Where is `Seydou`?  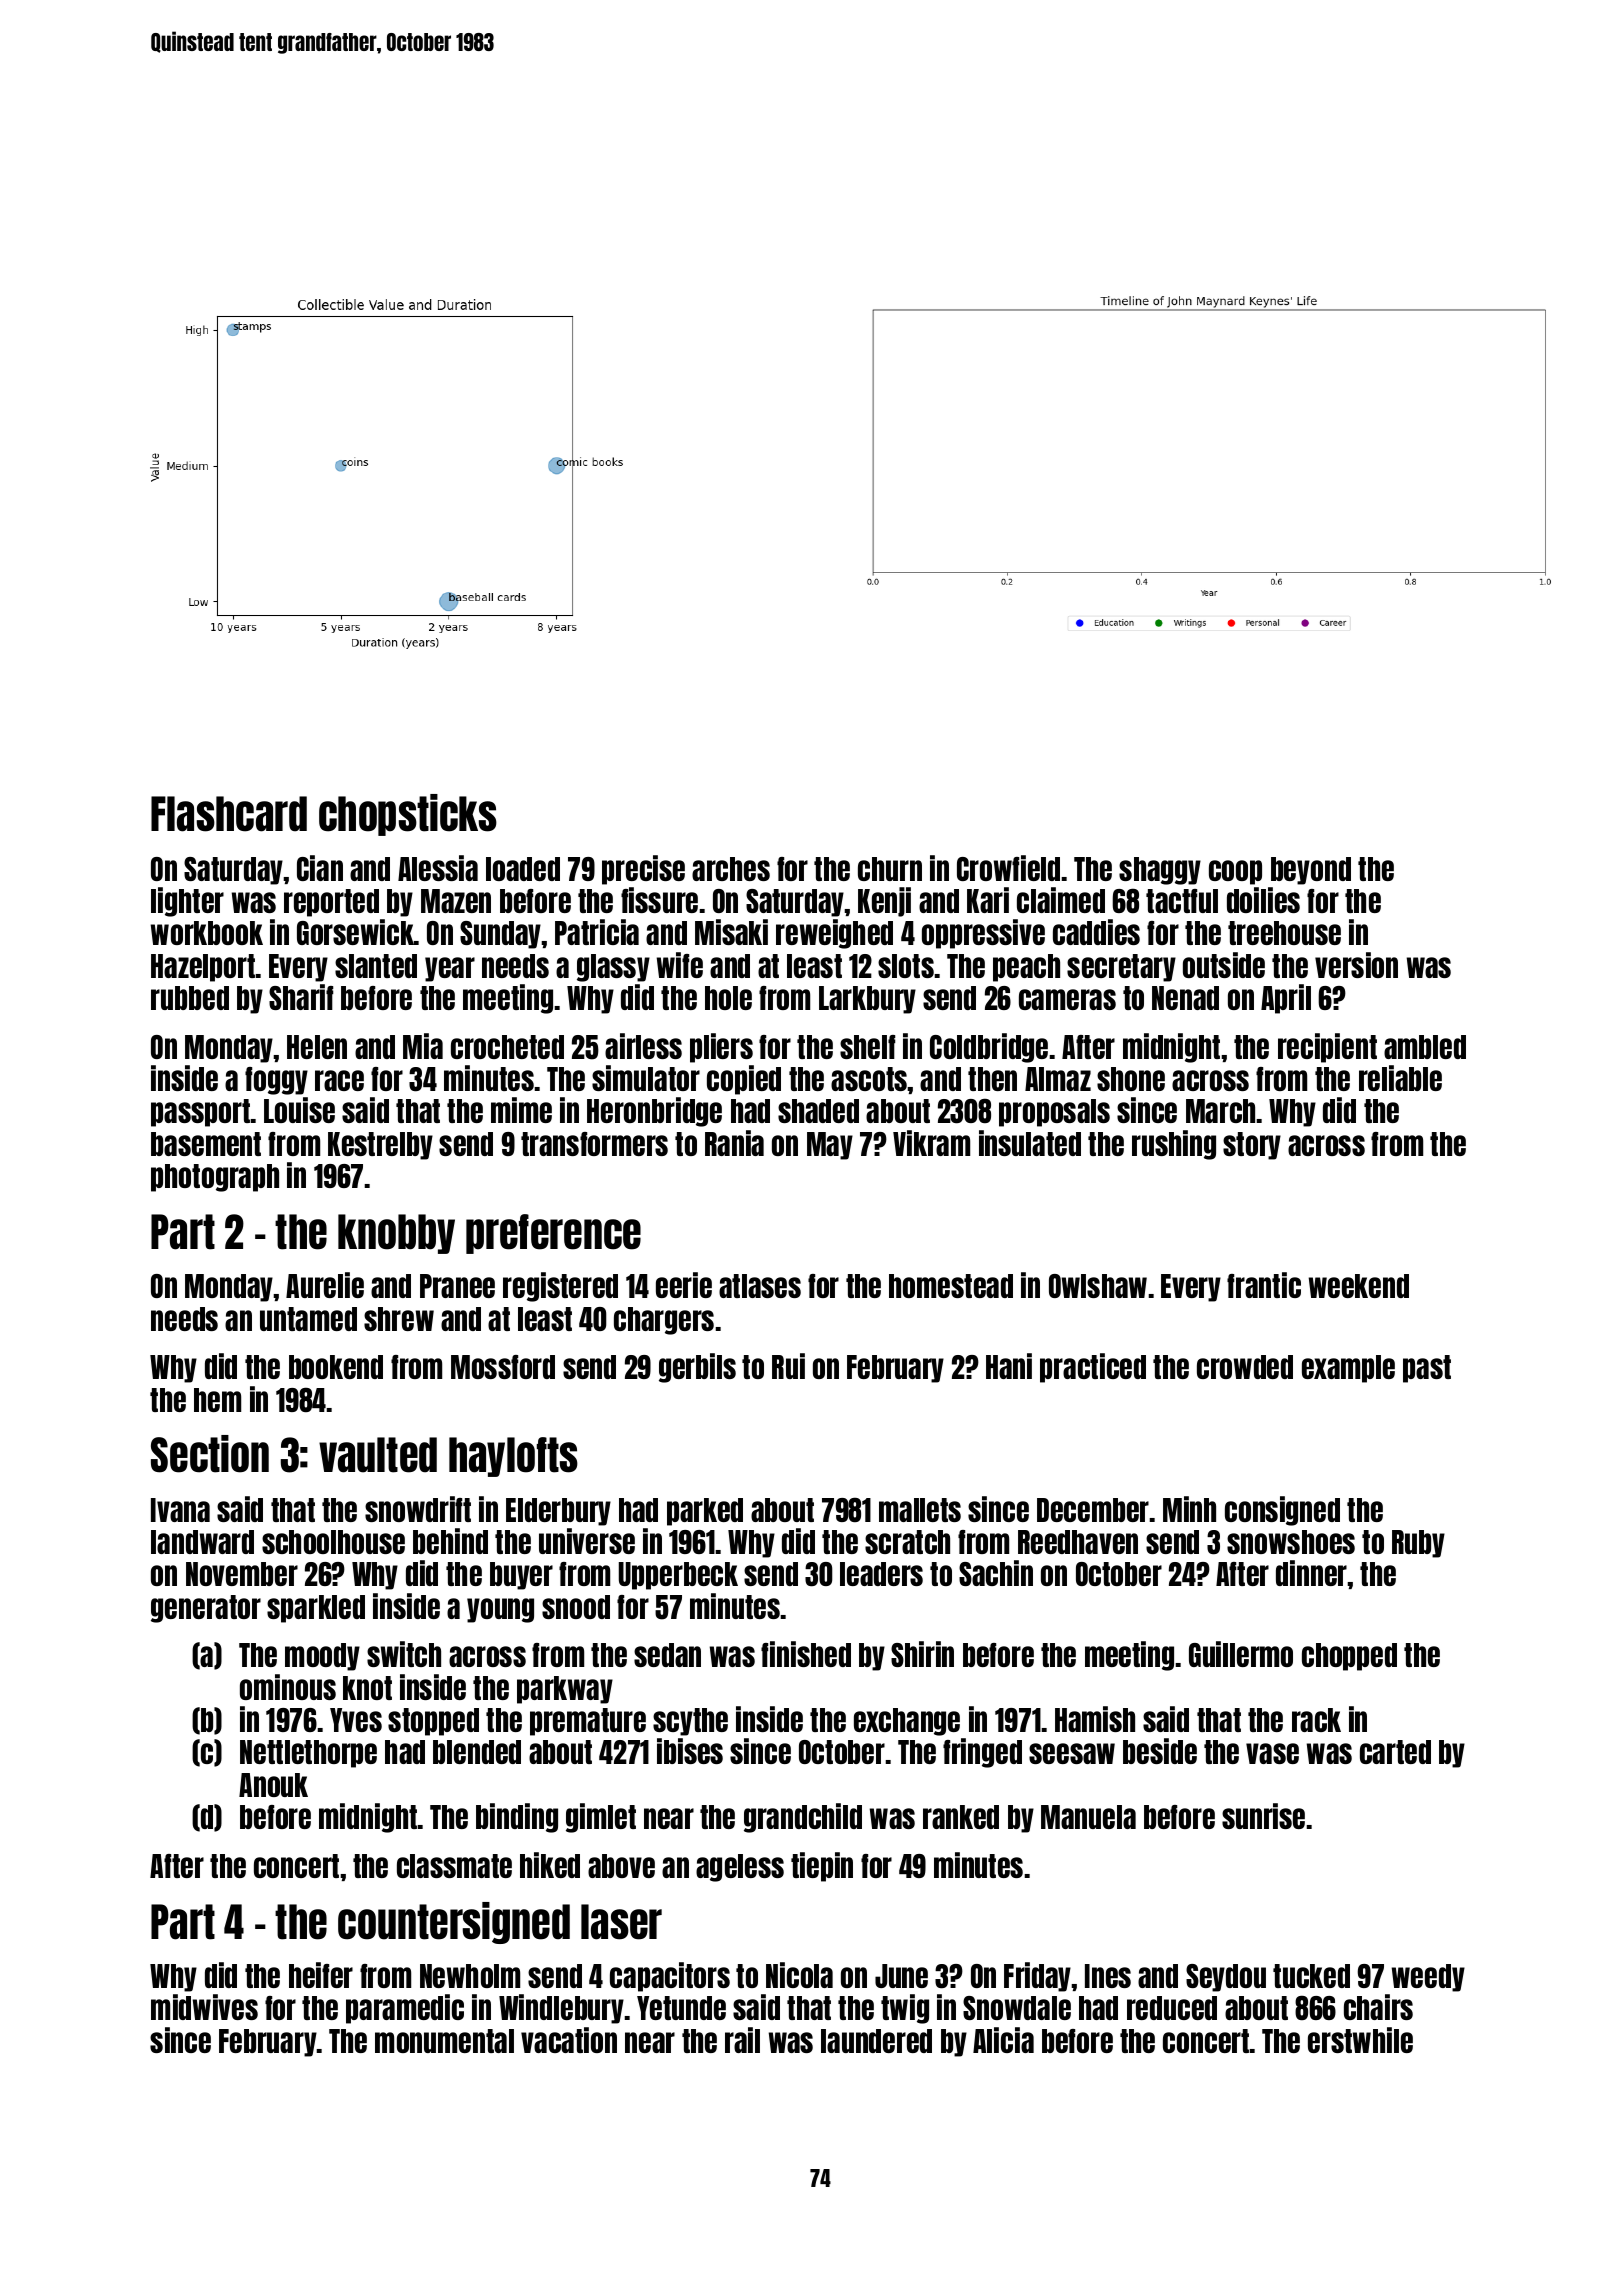
Seydou is located at coordinates (1226, 1978).
